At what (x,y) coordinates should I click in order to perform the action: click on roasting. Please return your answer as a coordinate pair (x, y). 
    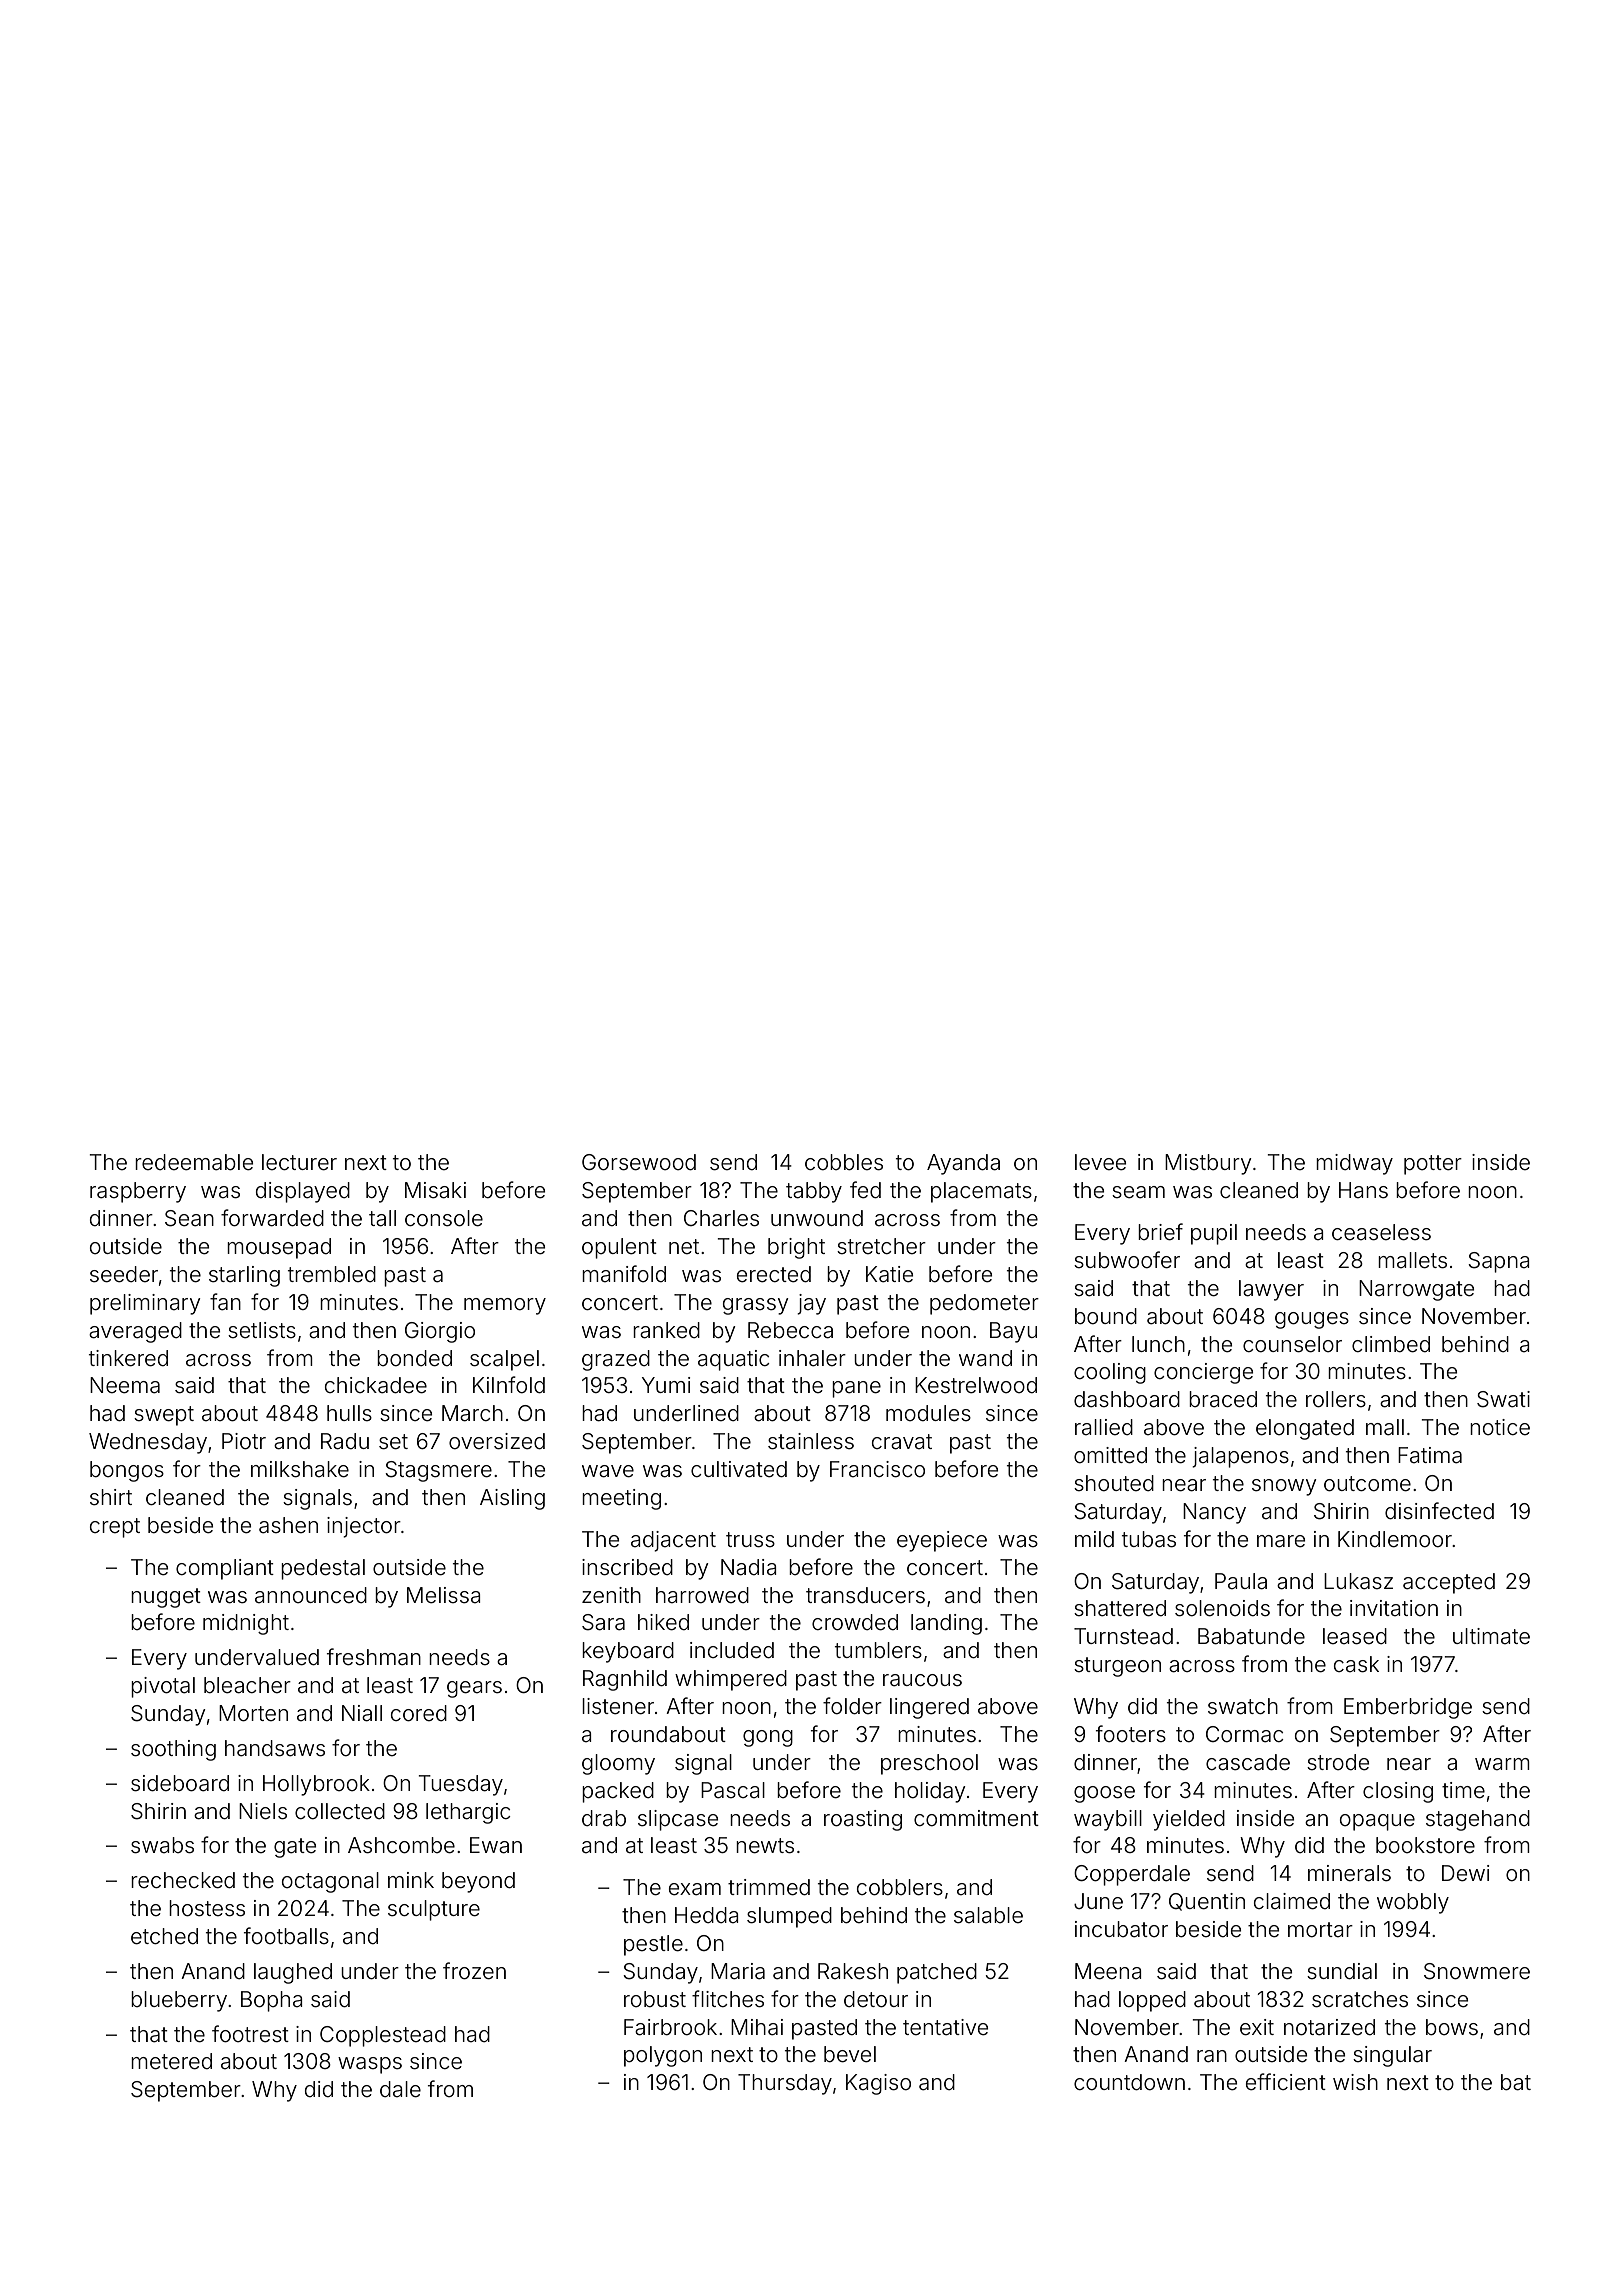
    Looking at the image, I should click on (863, 1820).
